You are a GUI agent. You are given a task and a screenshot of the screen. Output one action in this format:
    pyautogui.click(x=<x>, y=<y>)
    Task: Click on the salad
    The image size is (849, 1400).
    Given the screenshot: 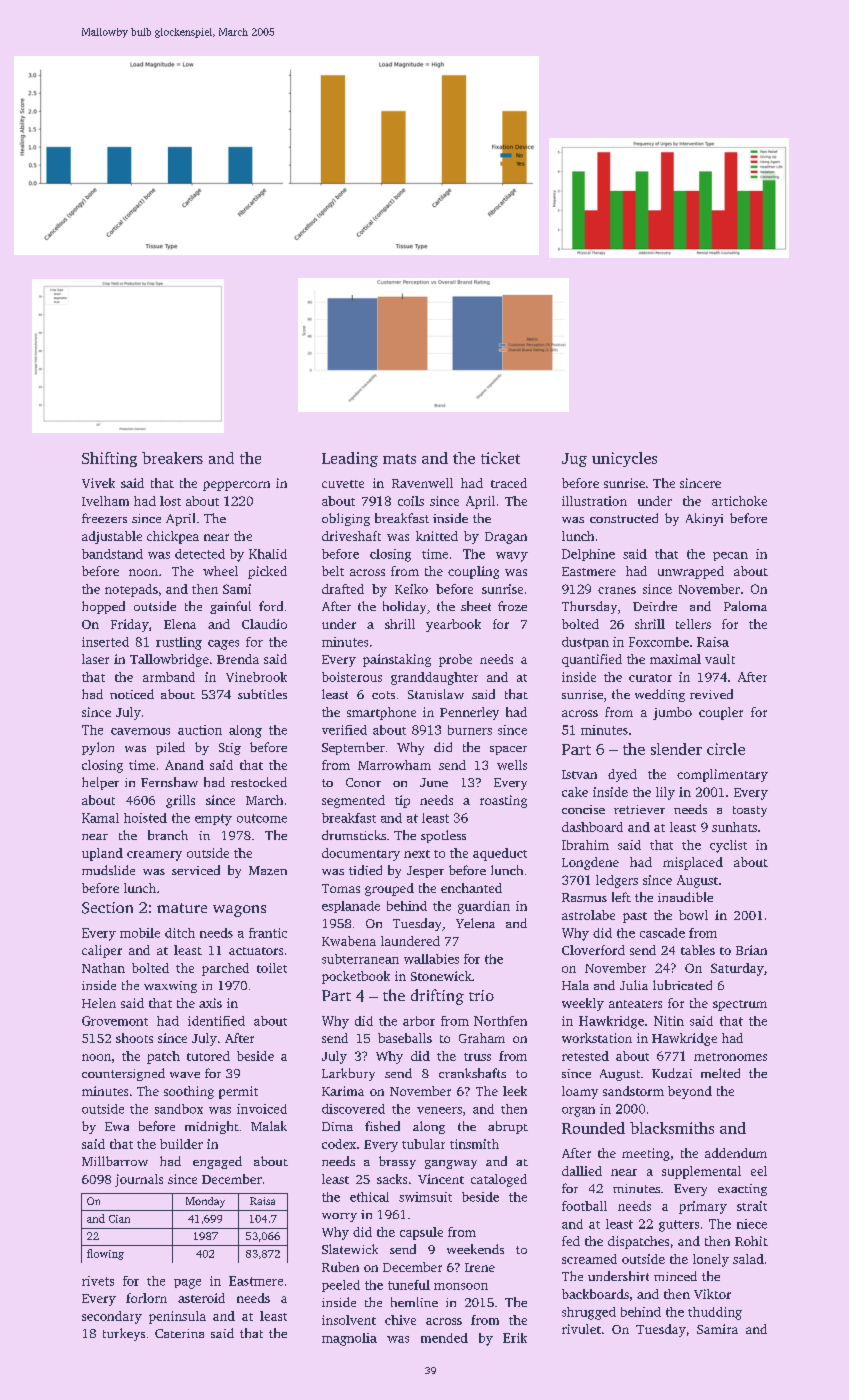 What is the action you would take?
    pyautogui.click(x=748, y=1259)
